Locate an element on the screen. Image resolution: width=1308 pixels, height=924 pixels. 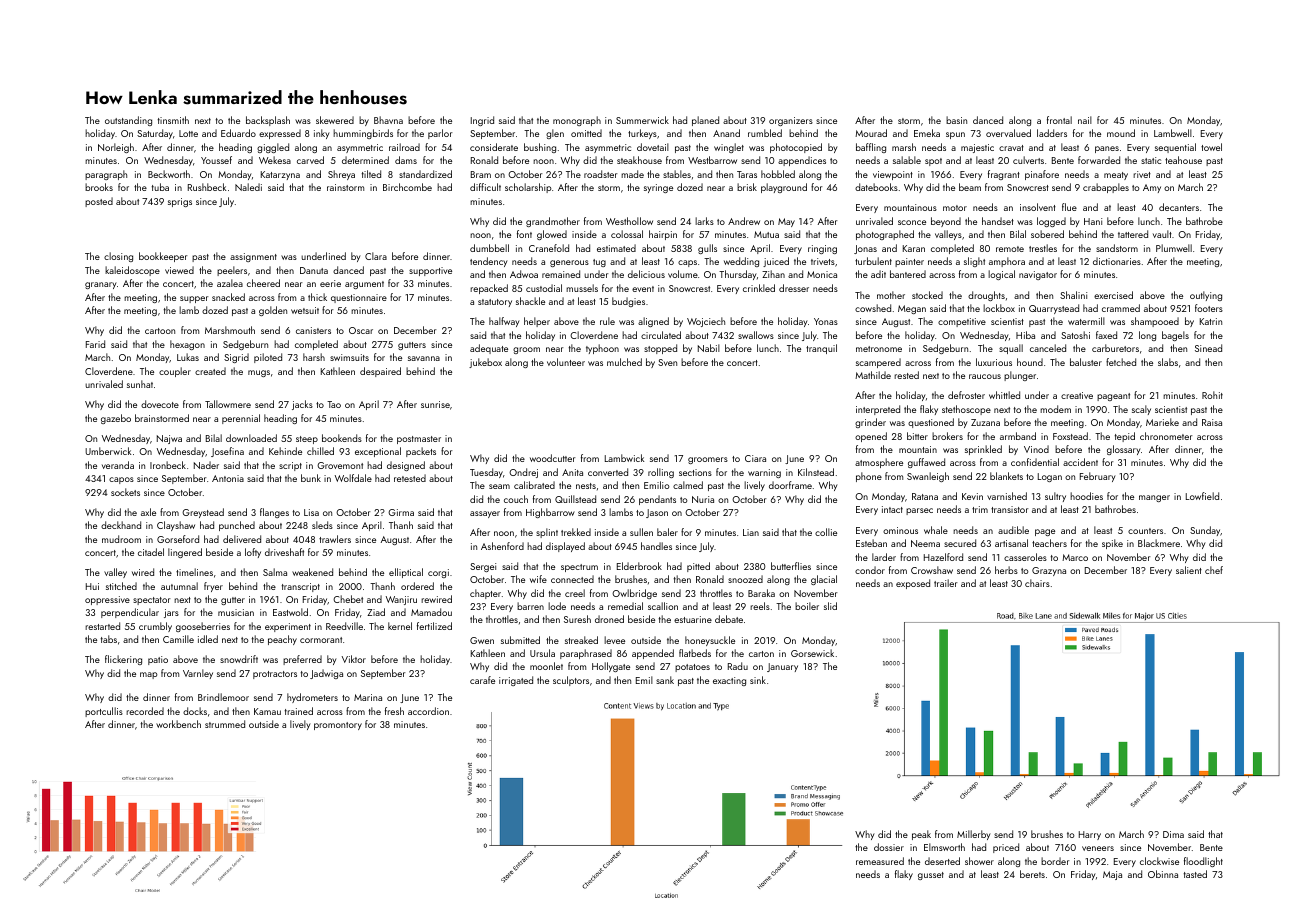
chef is located at coordinates (1214, 570).
